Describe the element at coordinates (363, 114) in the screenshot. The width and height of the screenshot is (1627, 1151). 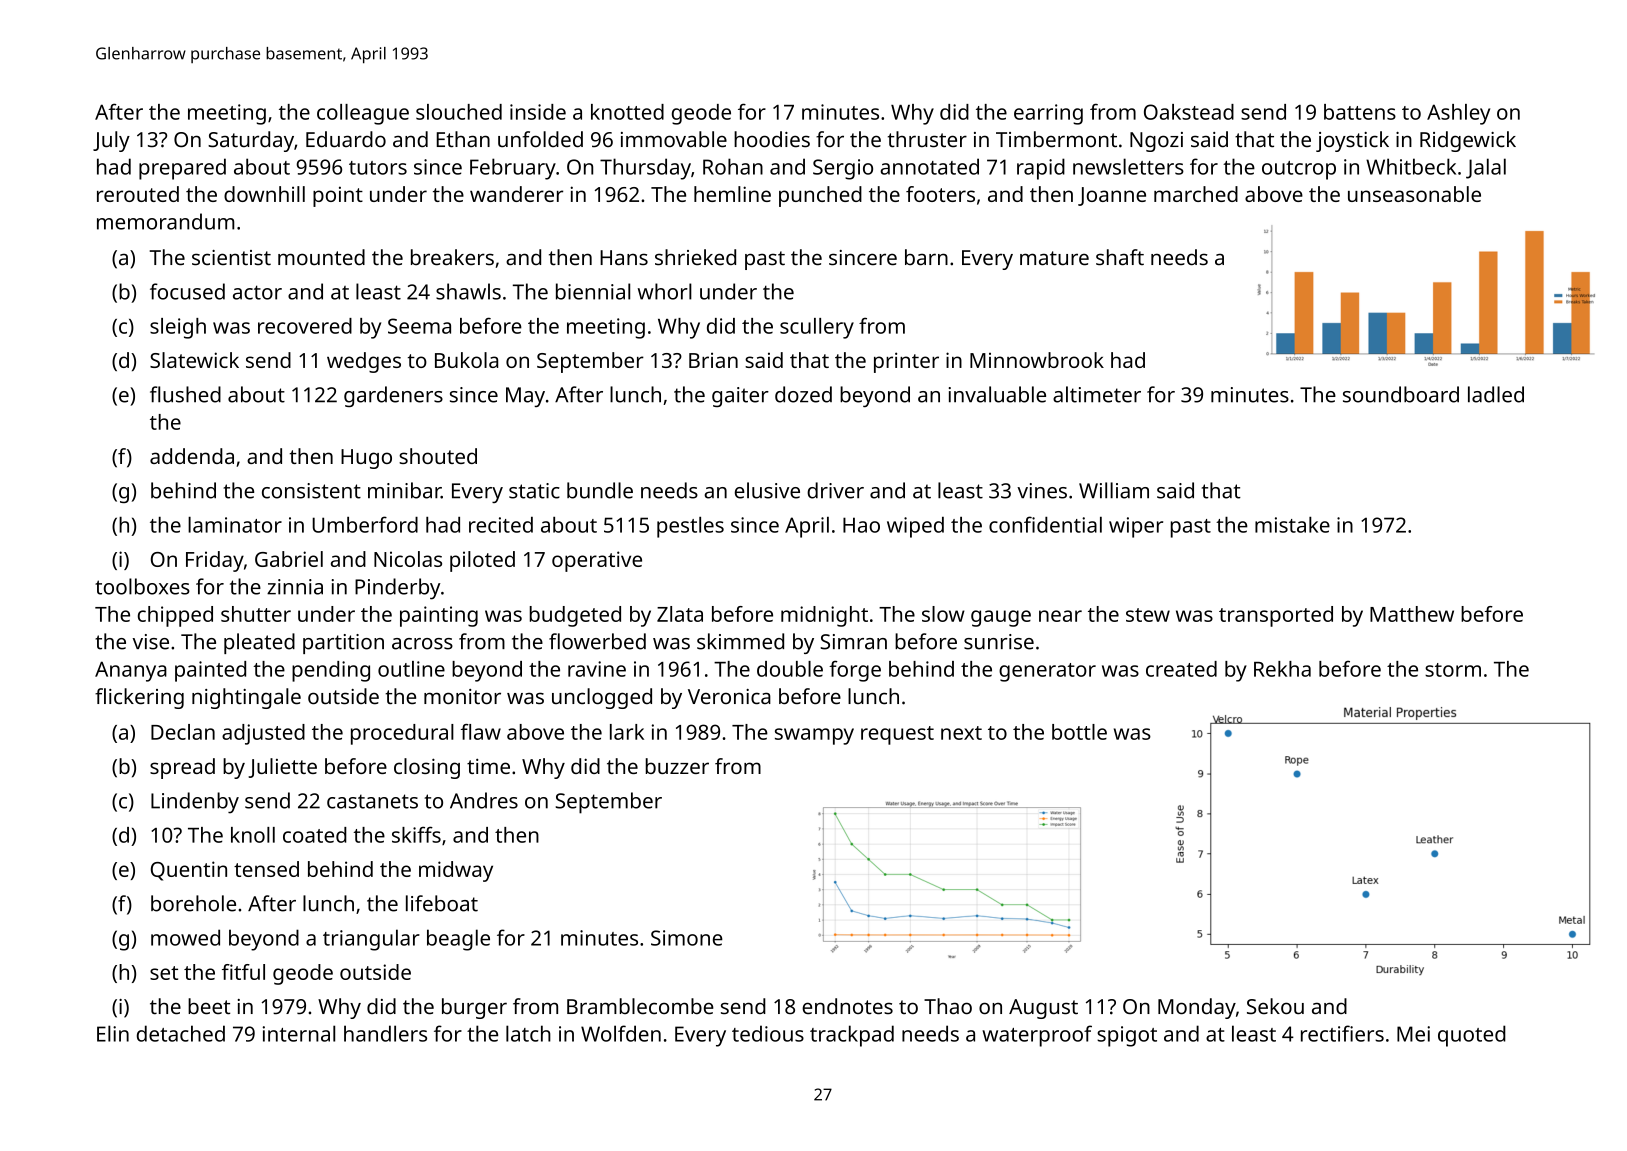
I see `colleague` at that location.
